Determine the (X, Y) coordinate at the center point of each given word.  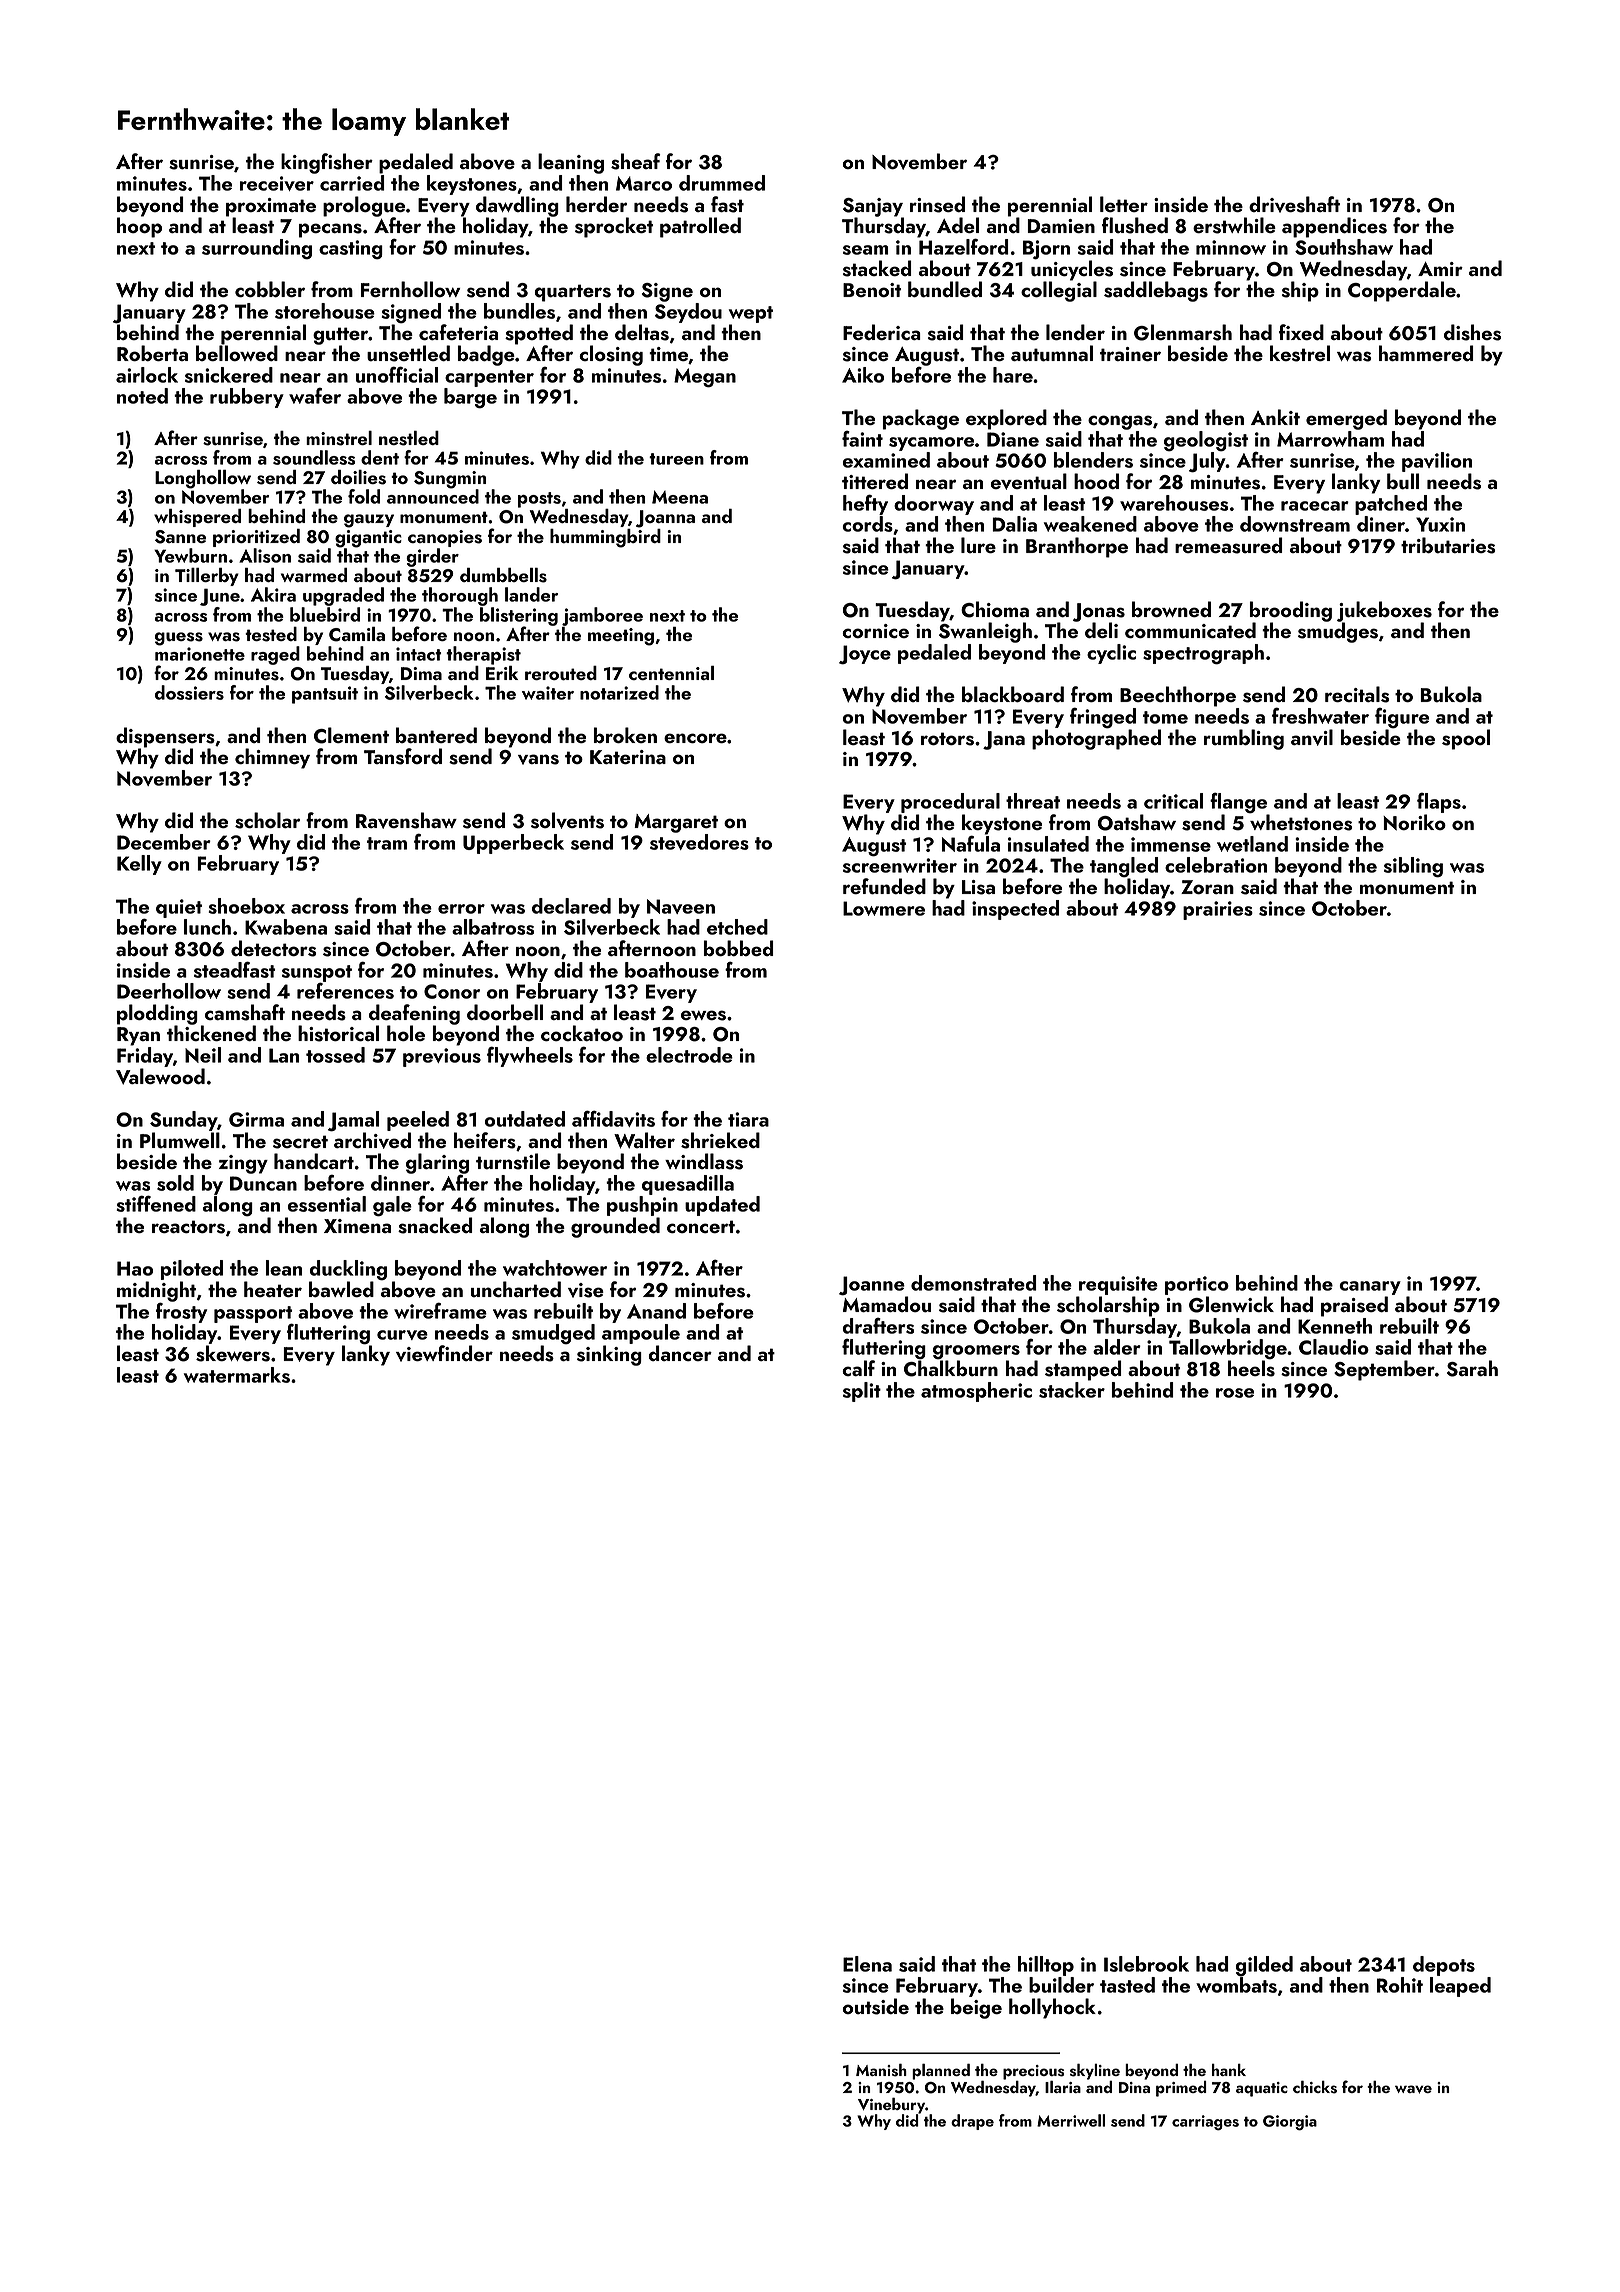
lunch (207, 927)
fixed (1301, 332)
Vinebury (891, 2106)
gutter (340, 336)
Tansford (403, 756)
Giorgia (1290, 2123)
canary (1370, 1288)
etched (737, 927)
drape (972, 2122)
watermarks (237, 1375)
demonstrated (974, 1283)
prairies (1218, 910)
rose (1235, 1393)
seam (865, 250)
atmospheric (976, 1392)
